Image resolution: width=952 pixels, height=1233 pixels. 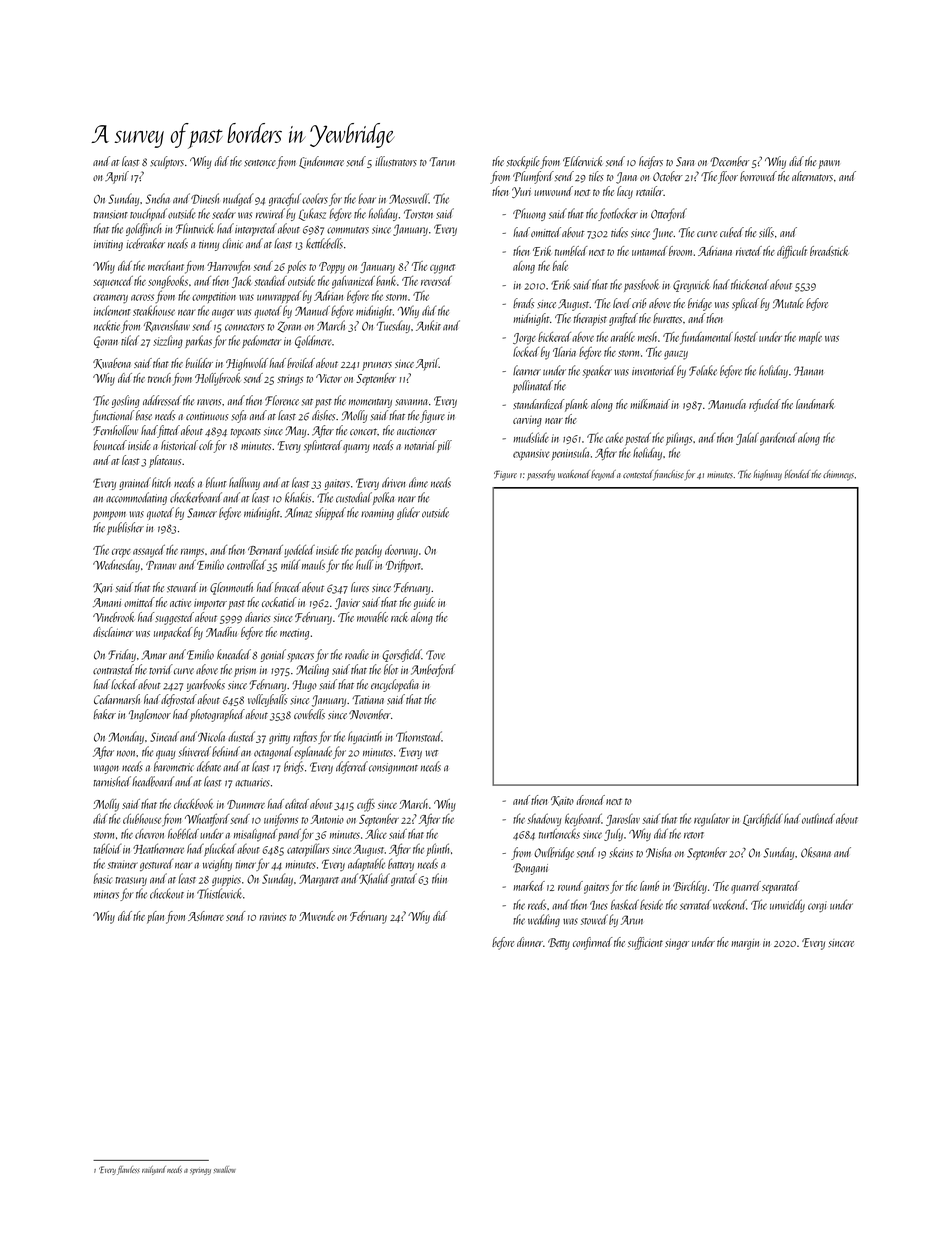 I want to click on Gorsefield, so click(x=402, y=655).
